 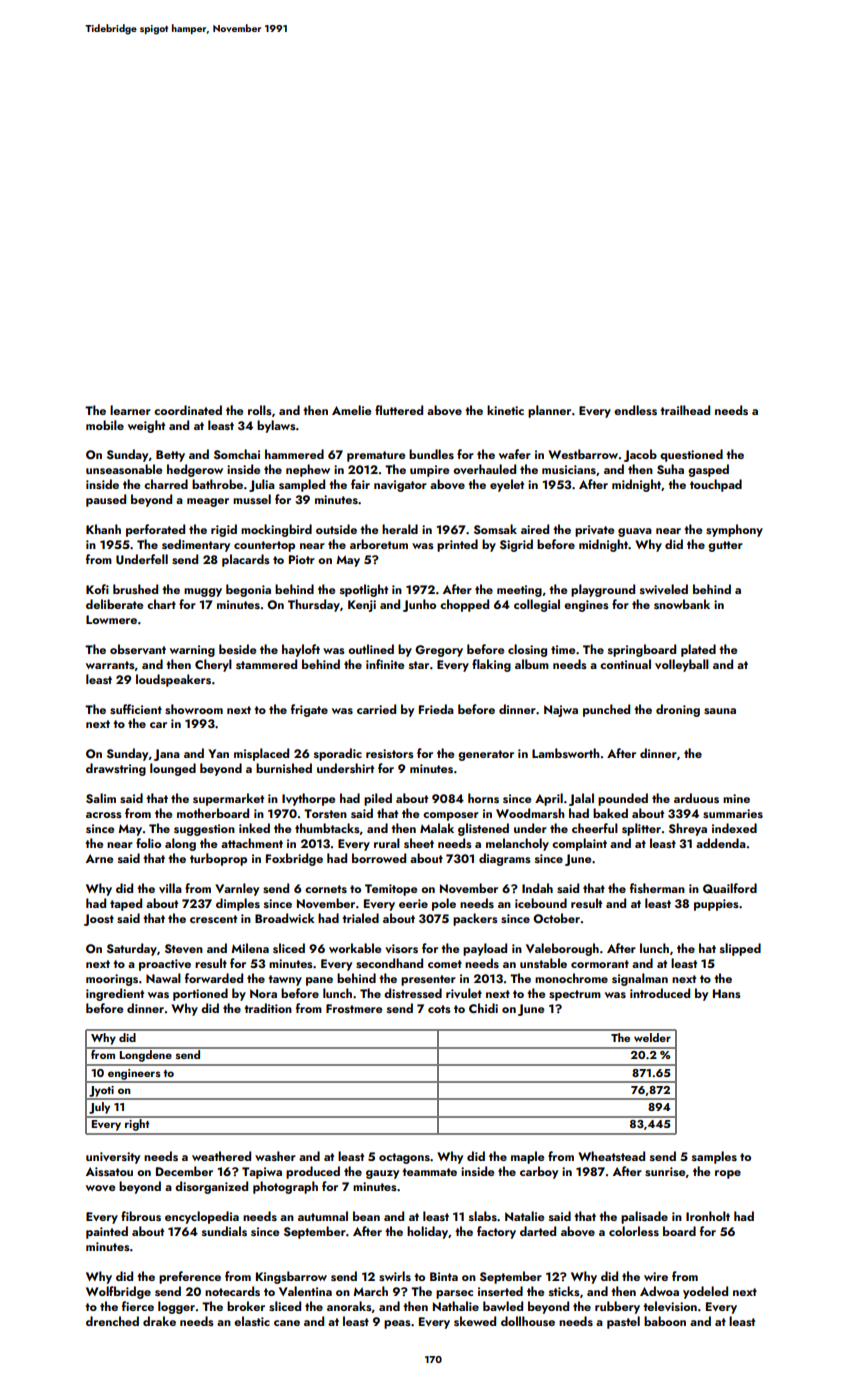 I want to click on mobile, so click(x=105, y=425).
